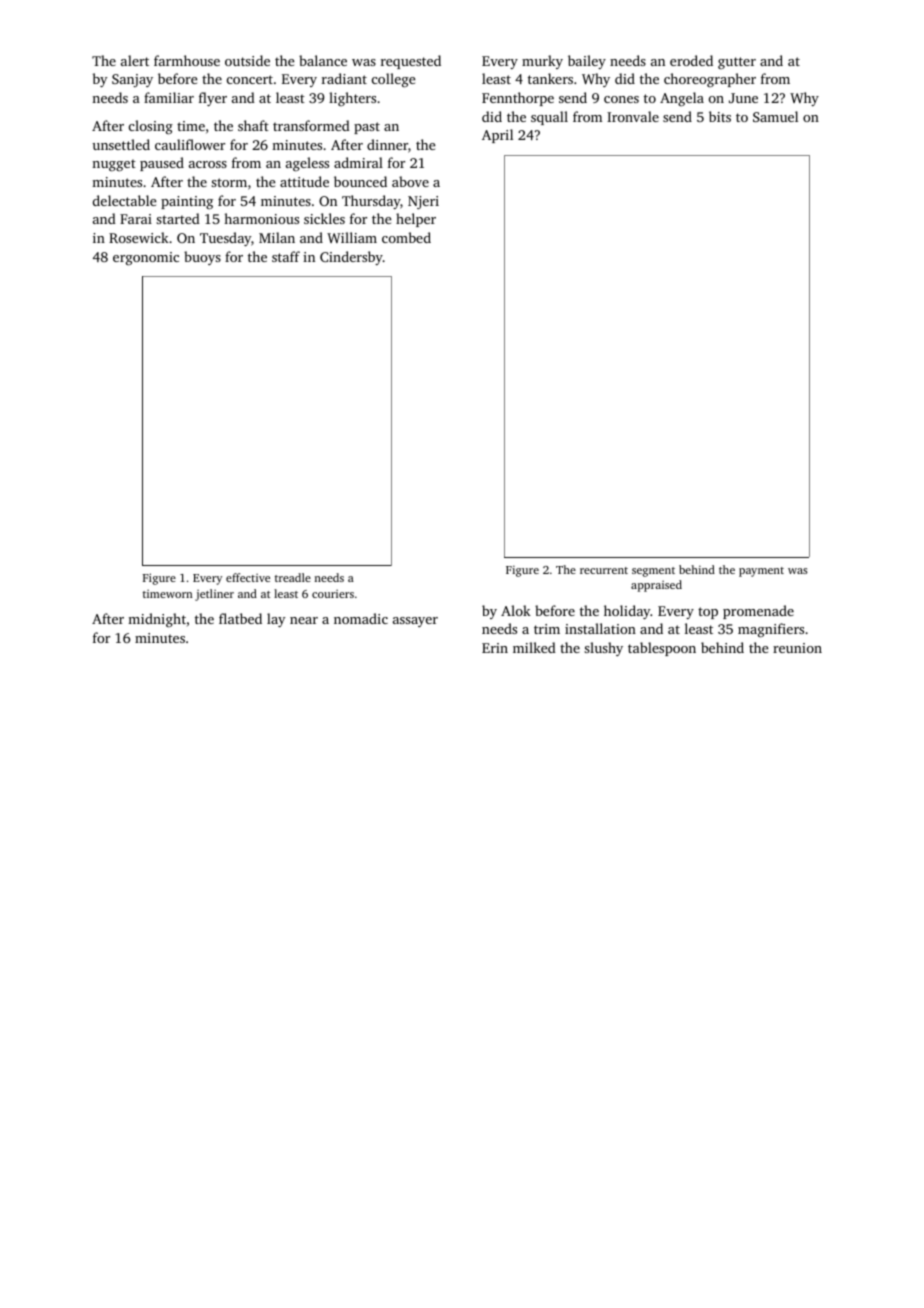  I want to click on lay, so click(276, 620).
